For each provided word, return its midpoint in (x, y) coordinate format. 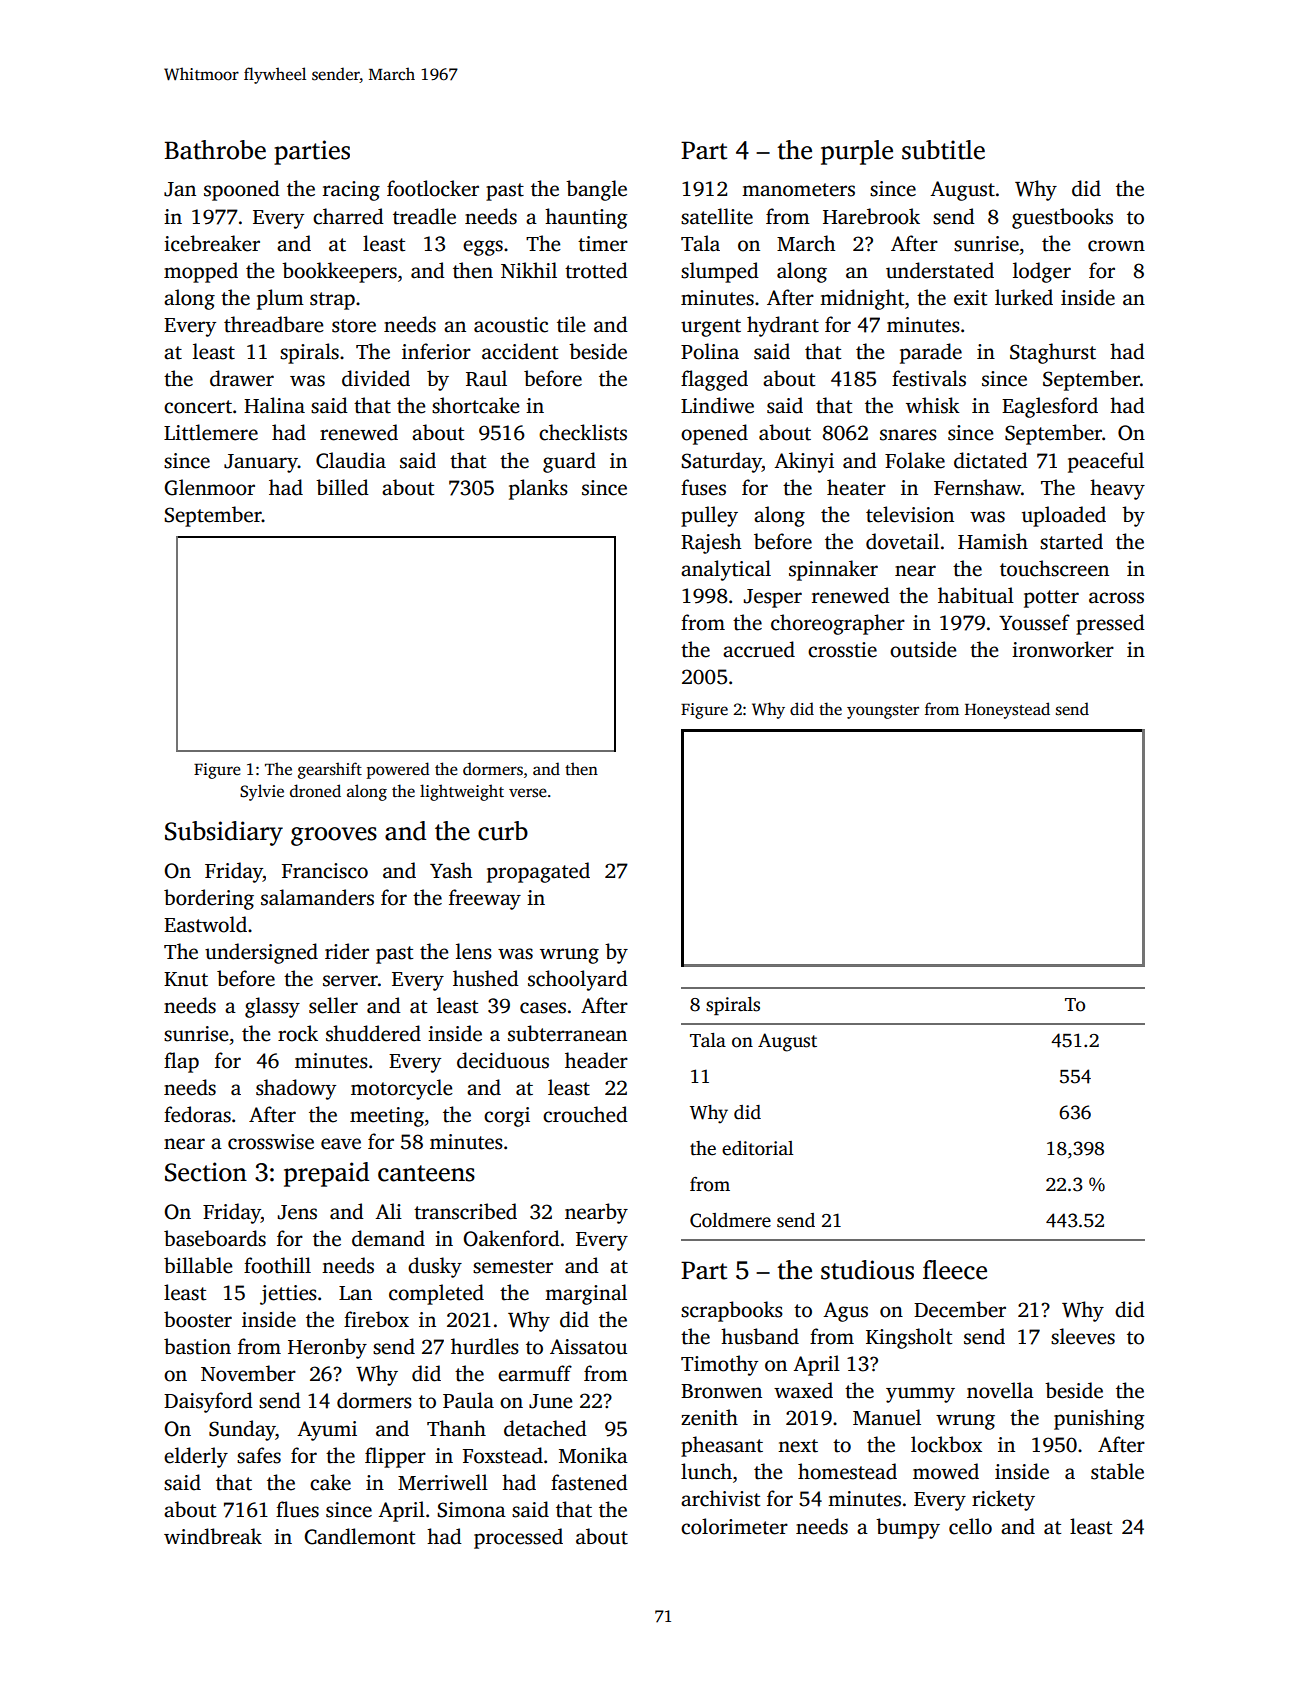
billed (342, 487)
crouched (585, 1114)
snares (908, 435)
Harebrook (871, 216)
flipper (395, 1457)
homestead (847, 1471)
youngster (883, 712)
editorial (757, 1148)
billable (198, 1265)
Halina (274, 405)
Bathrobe (215, 150)
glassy (272, 1007)
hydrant (783, 326)
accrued (759, 649)
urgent (711, 328)
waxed (803, 1390)
